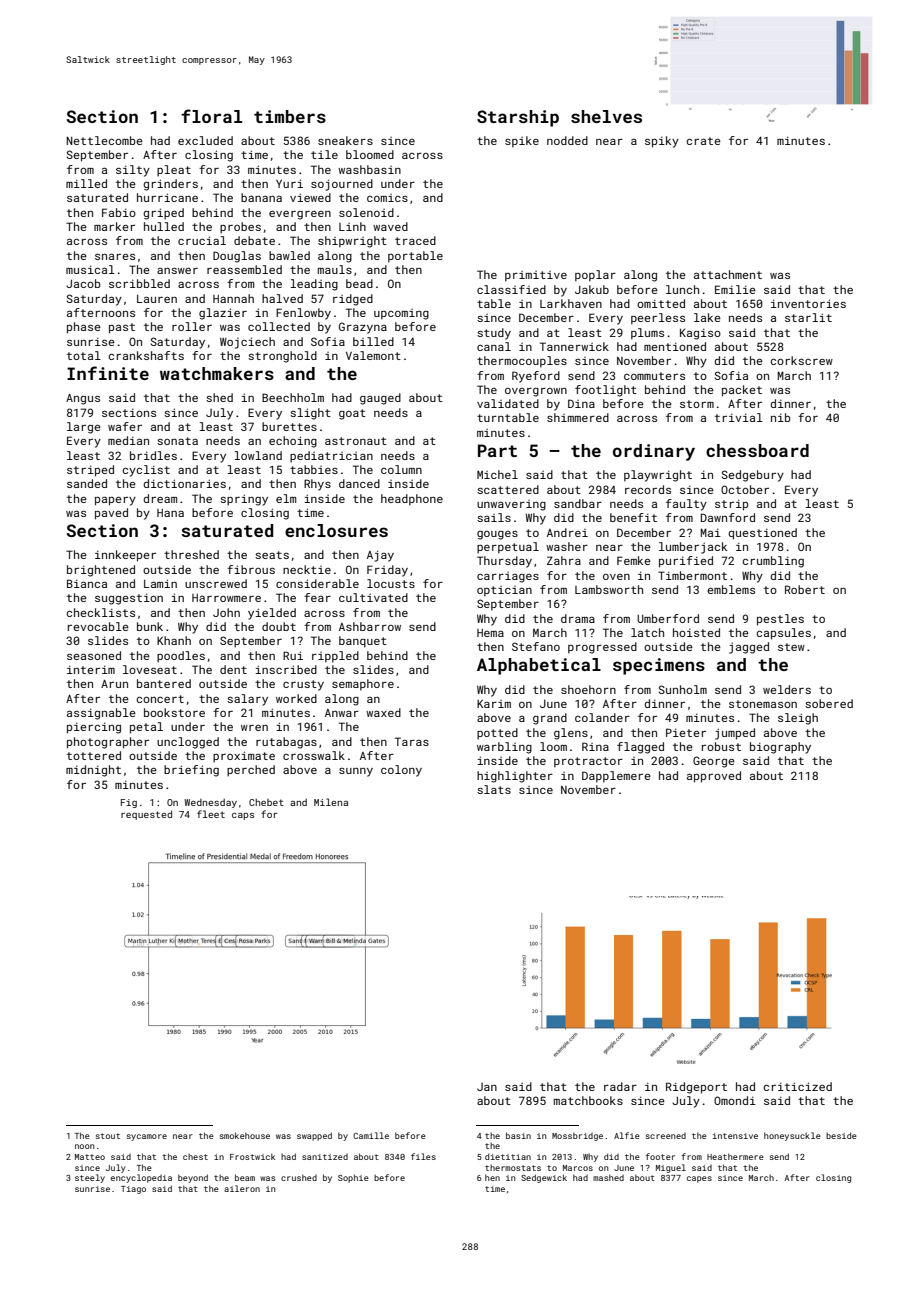 This page has width=924, height=1308. Describe the element at coordinates (104, 140) in the page. I see `Nettlecombe` at that location.
